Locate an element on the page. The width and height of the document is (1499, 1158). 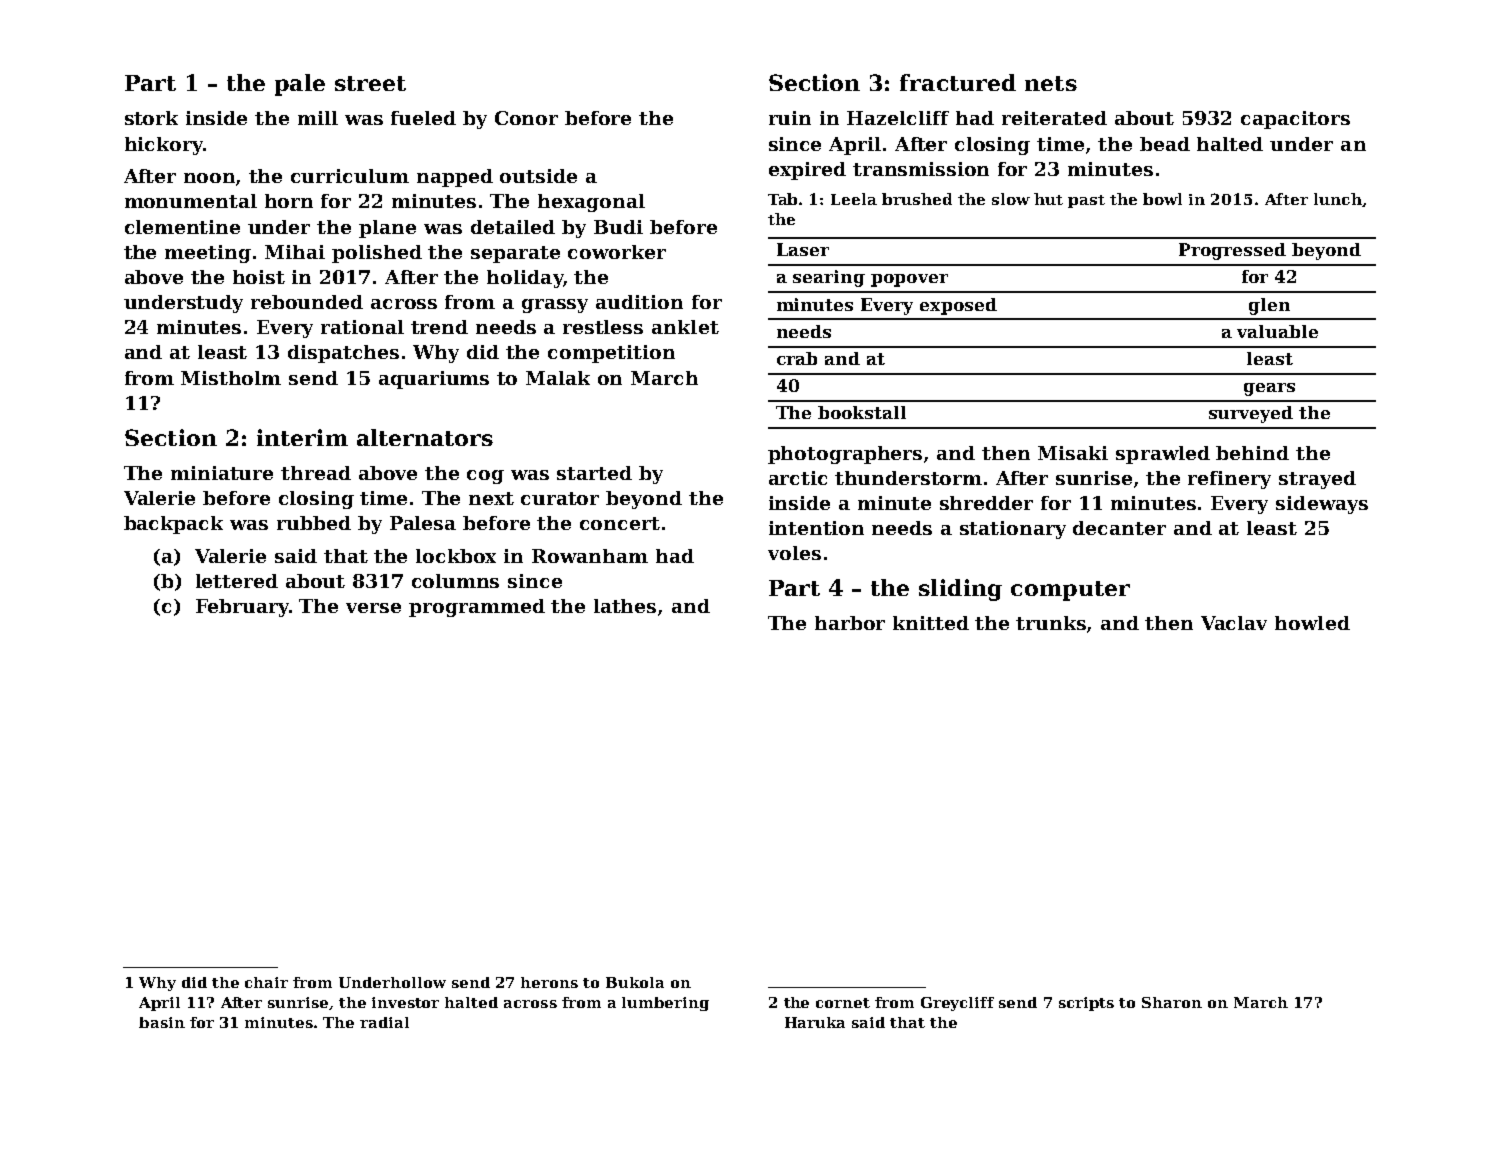
trunks is located at coordinates (1051, 623).
